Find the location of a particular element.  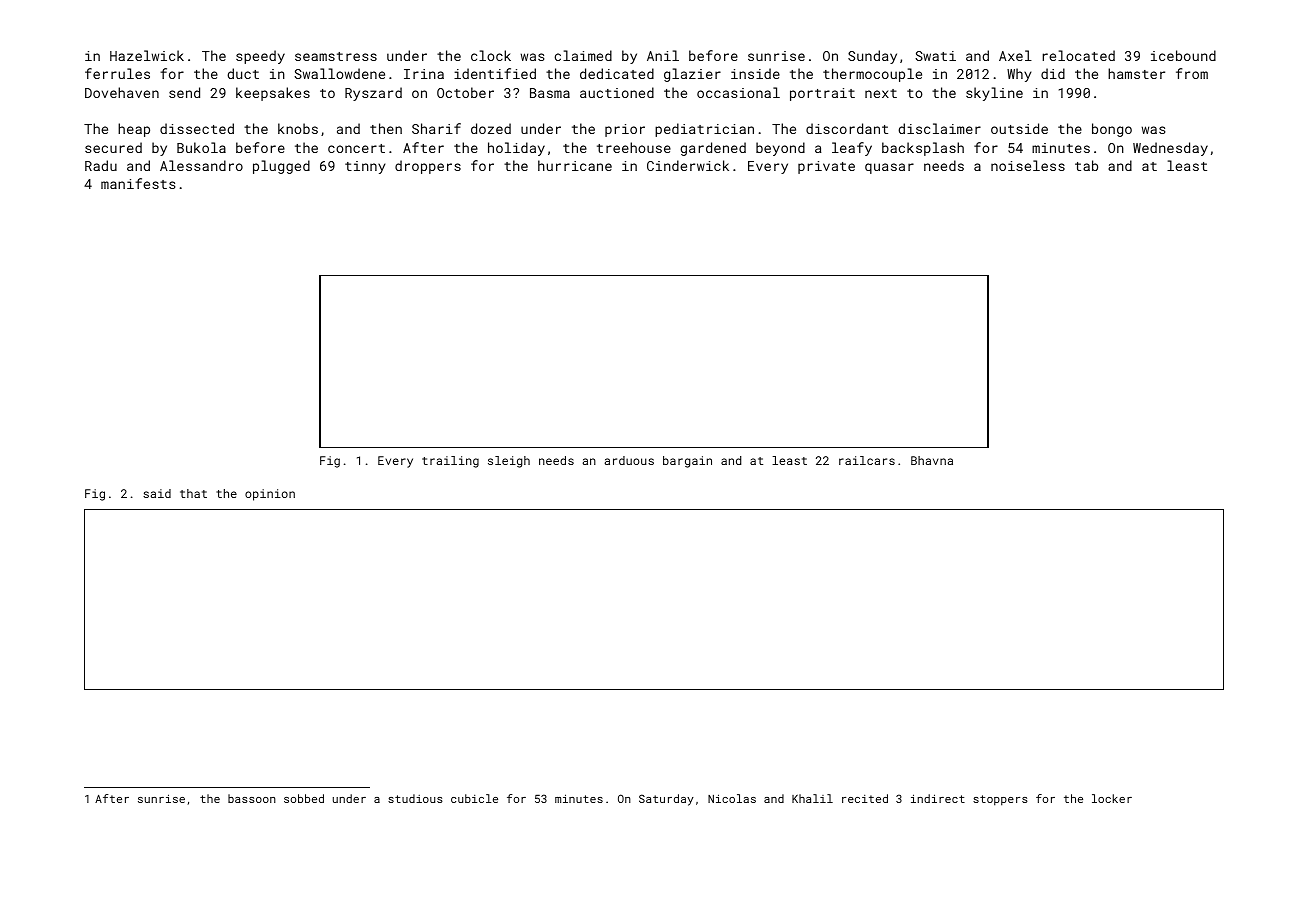

Axel is located at coordinates (1015, 55).
